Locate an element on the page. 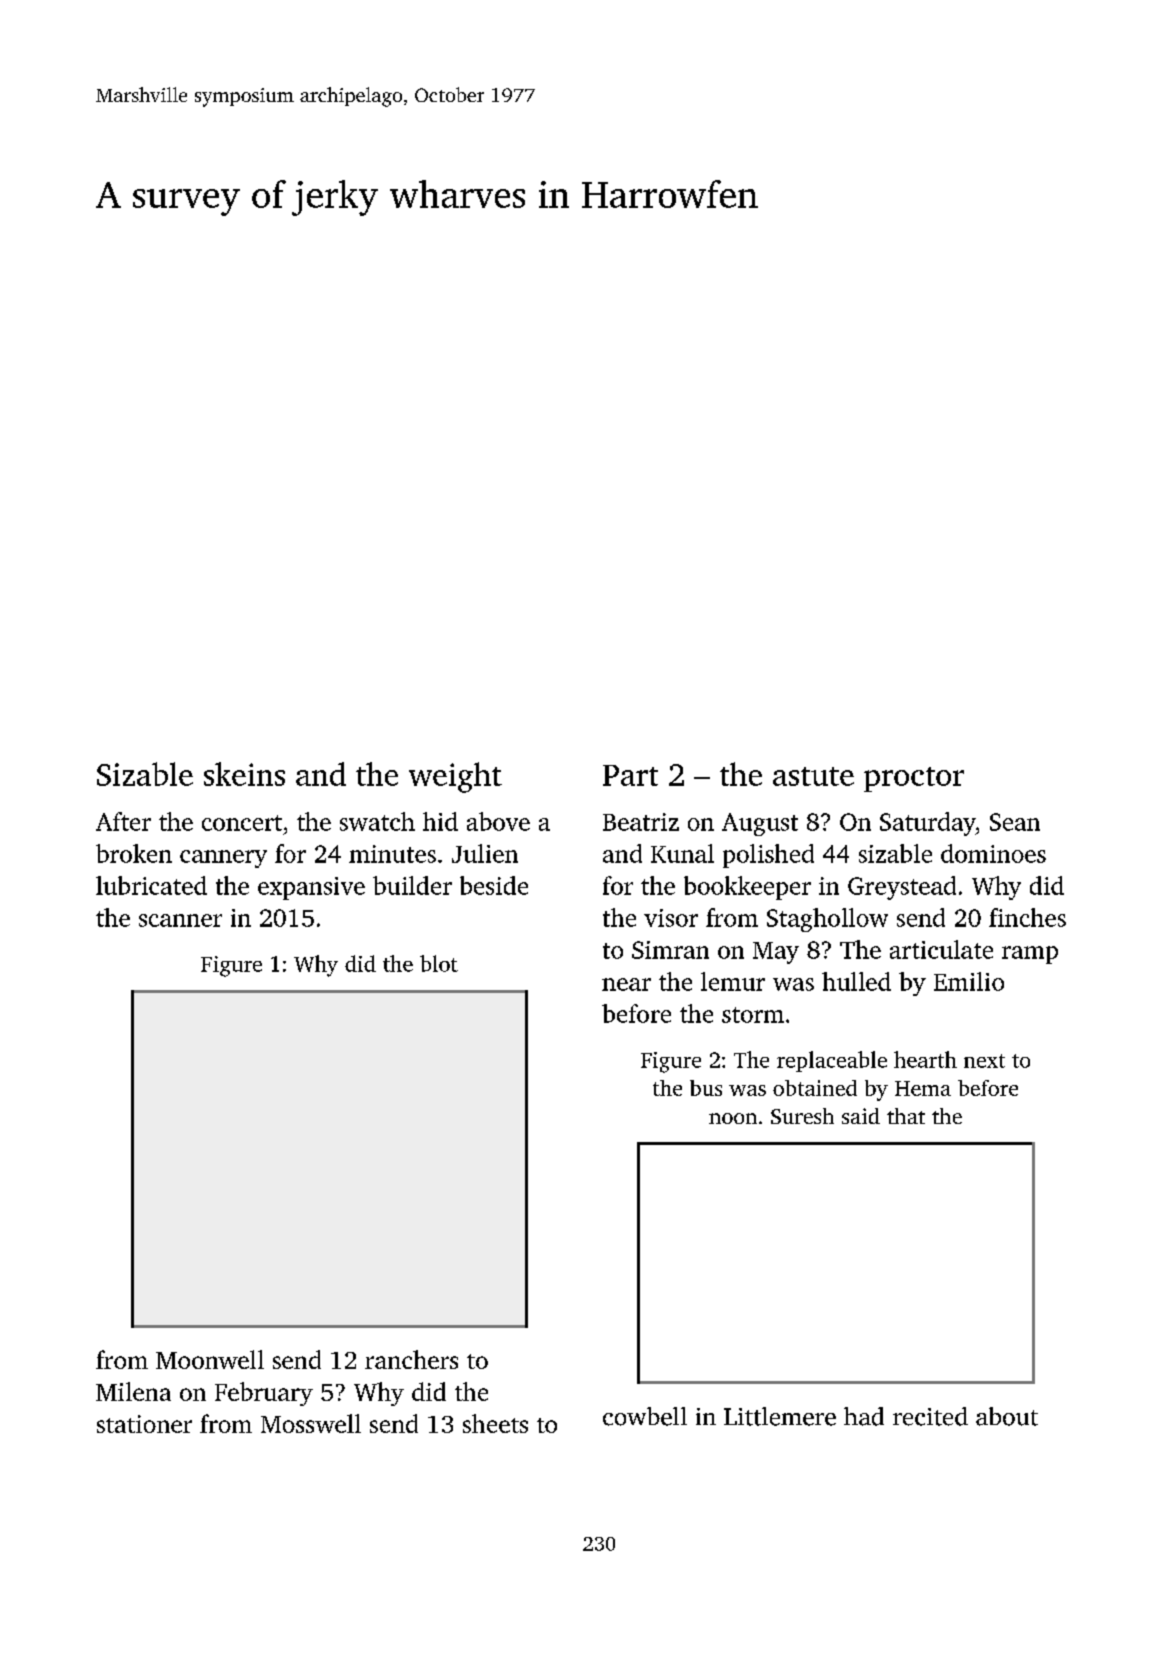 The height and width of the document is (1654, 1165). storm is located at coordinates (753, 1015).
